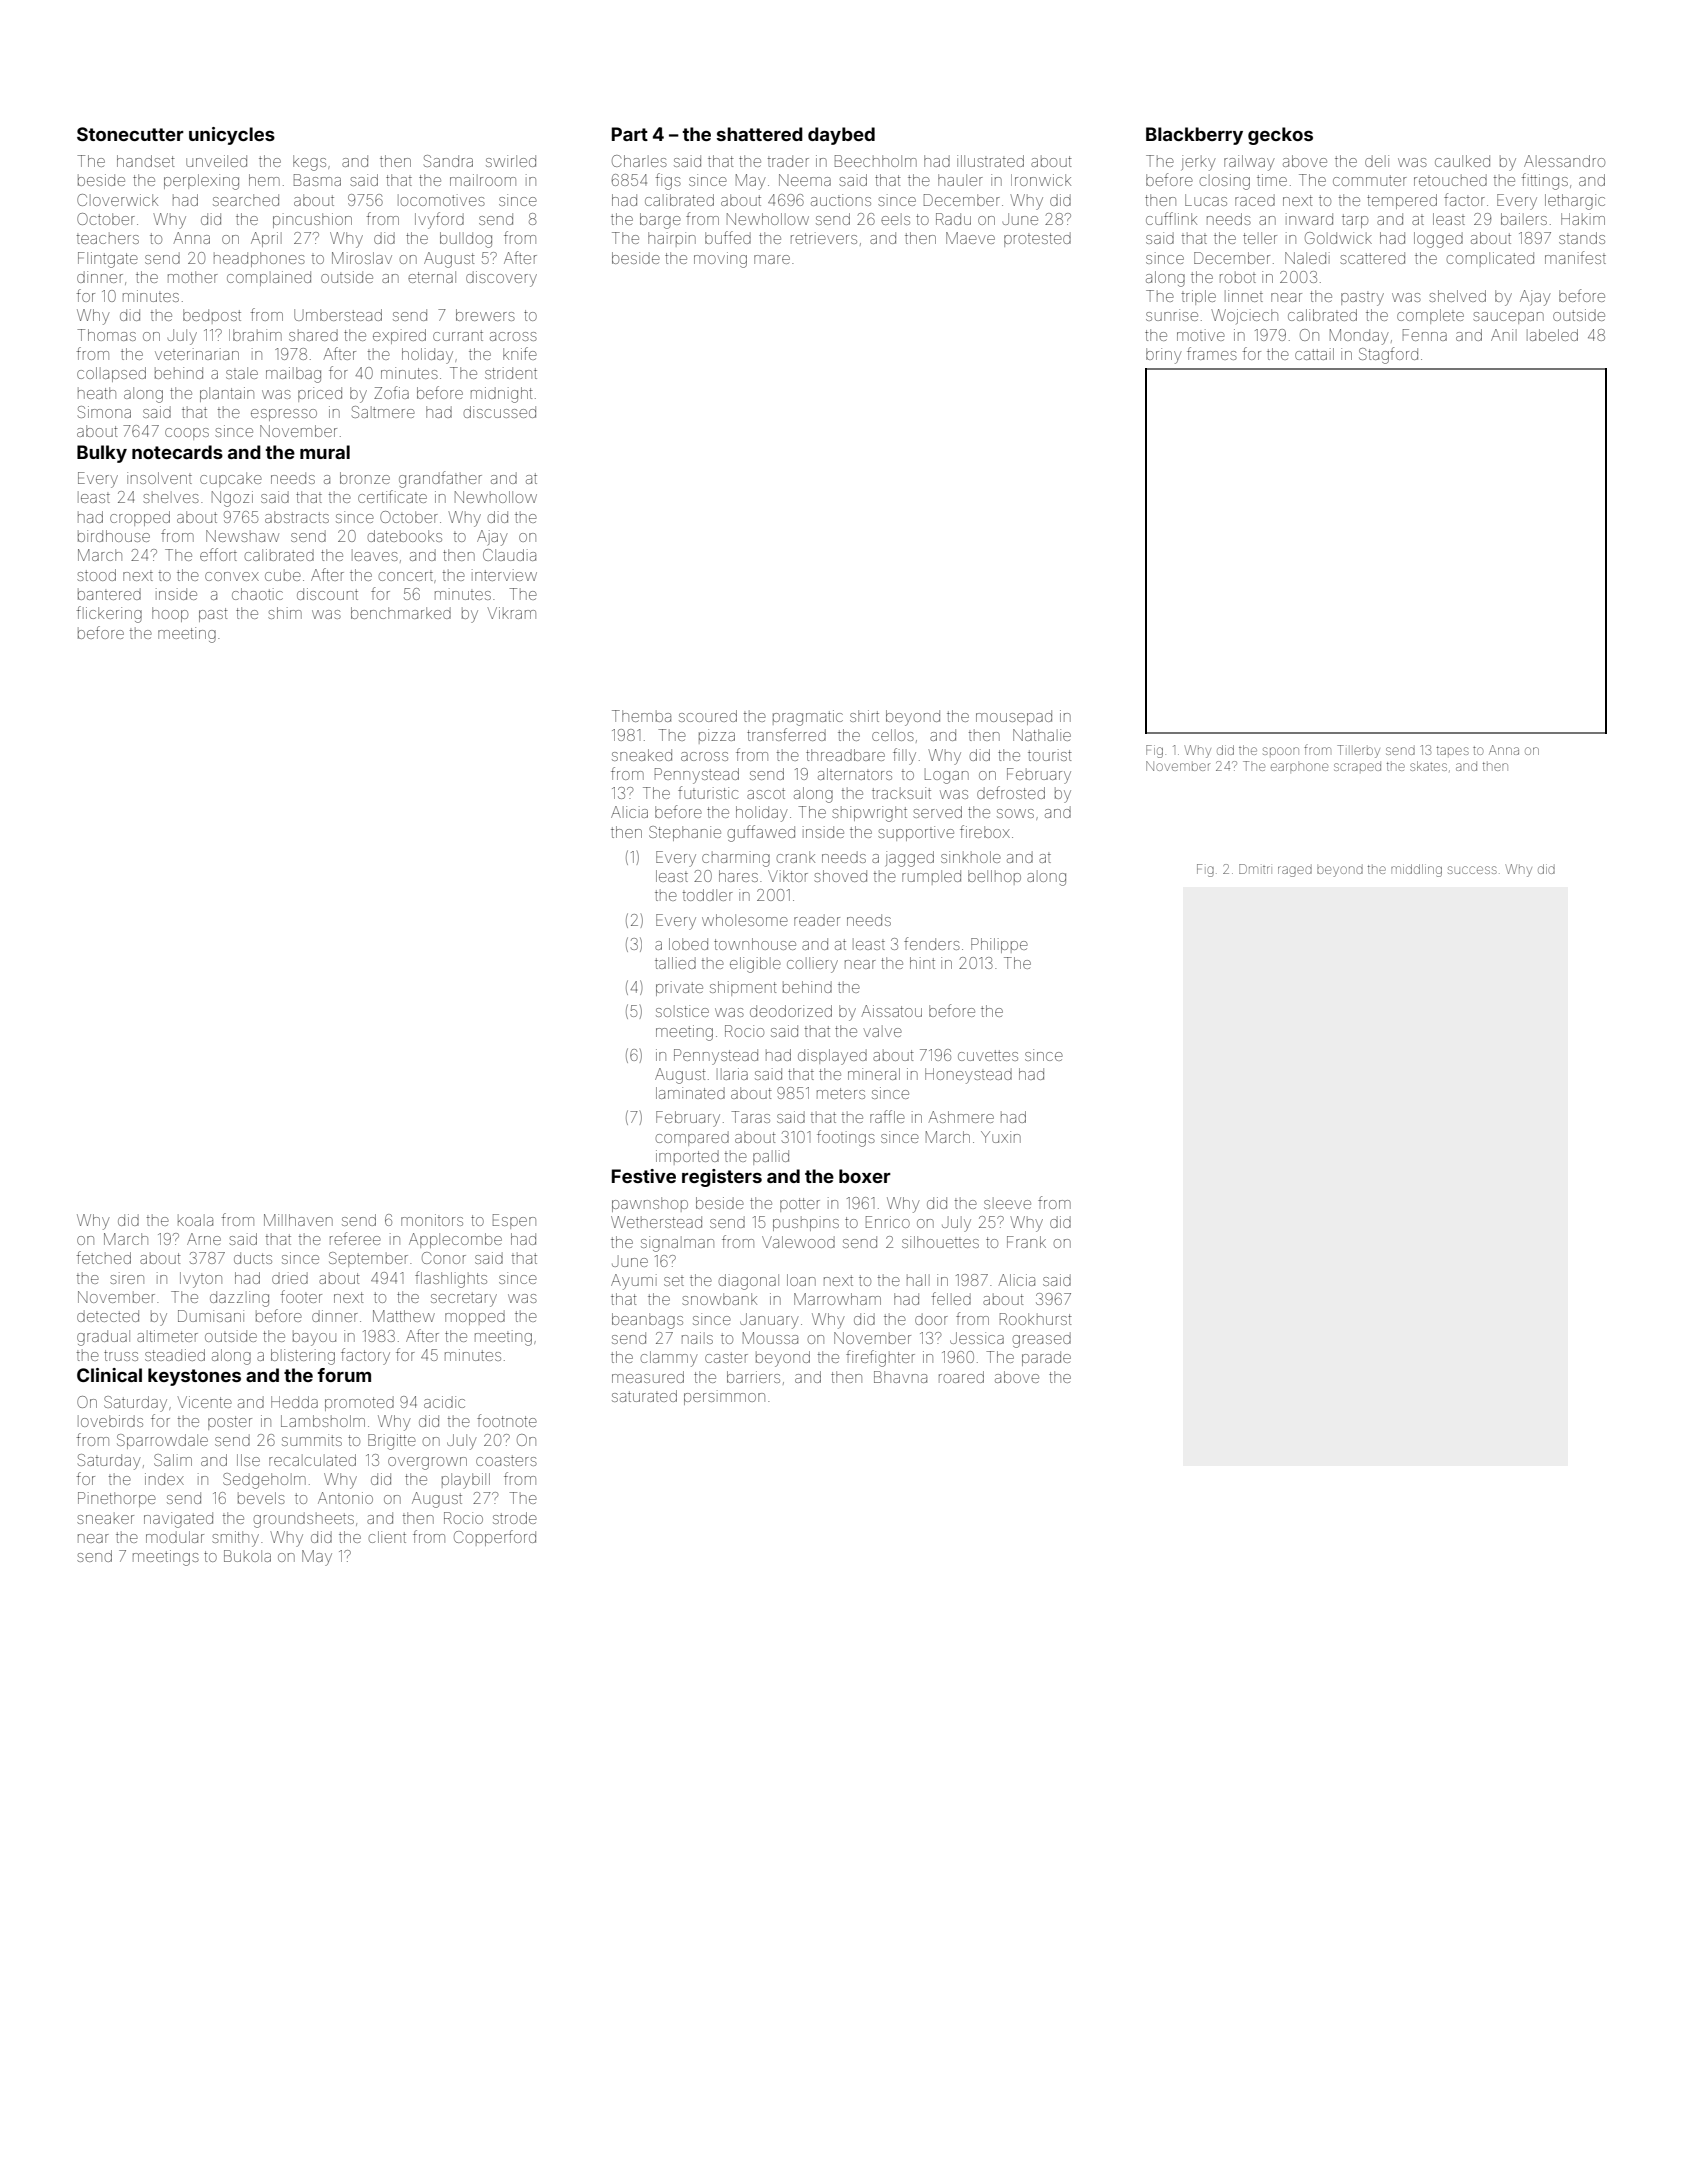 Image resolution: width=1683 pixels, height=2178 pixels. I want to click on Valewood, so click(798, 1242).
